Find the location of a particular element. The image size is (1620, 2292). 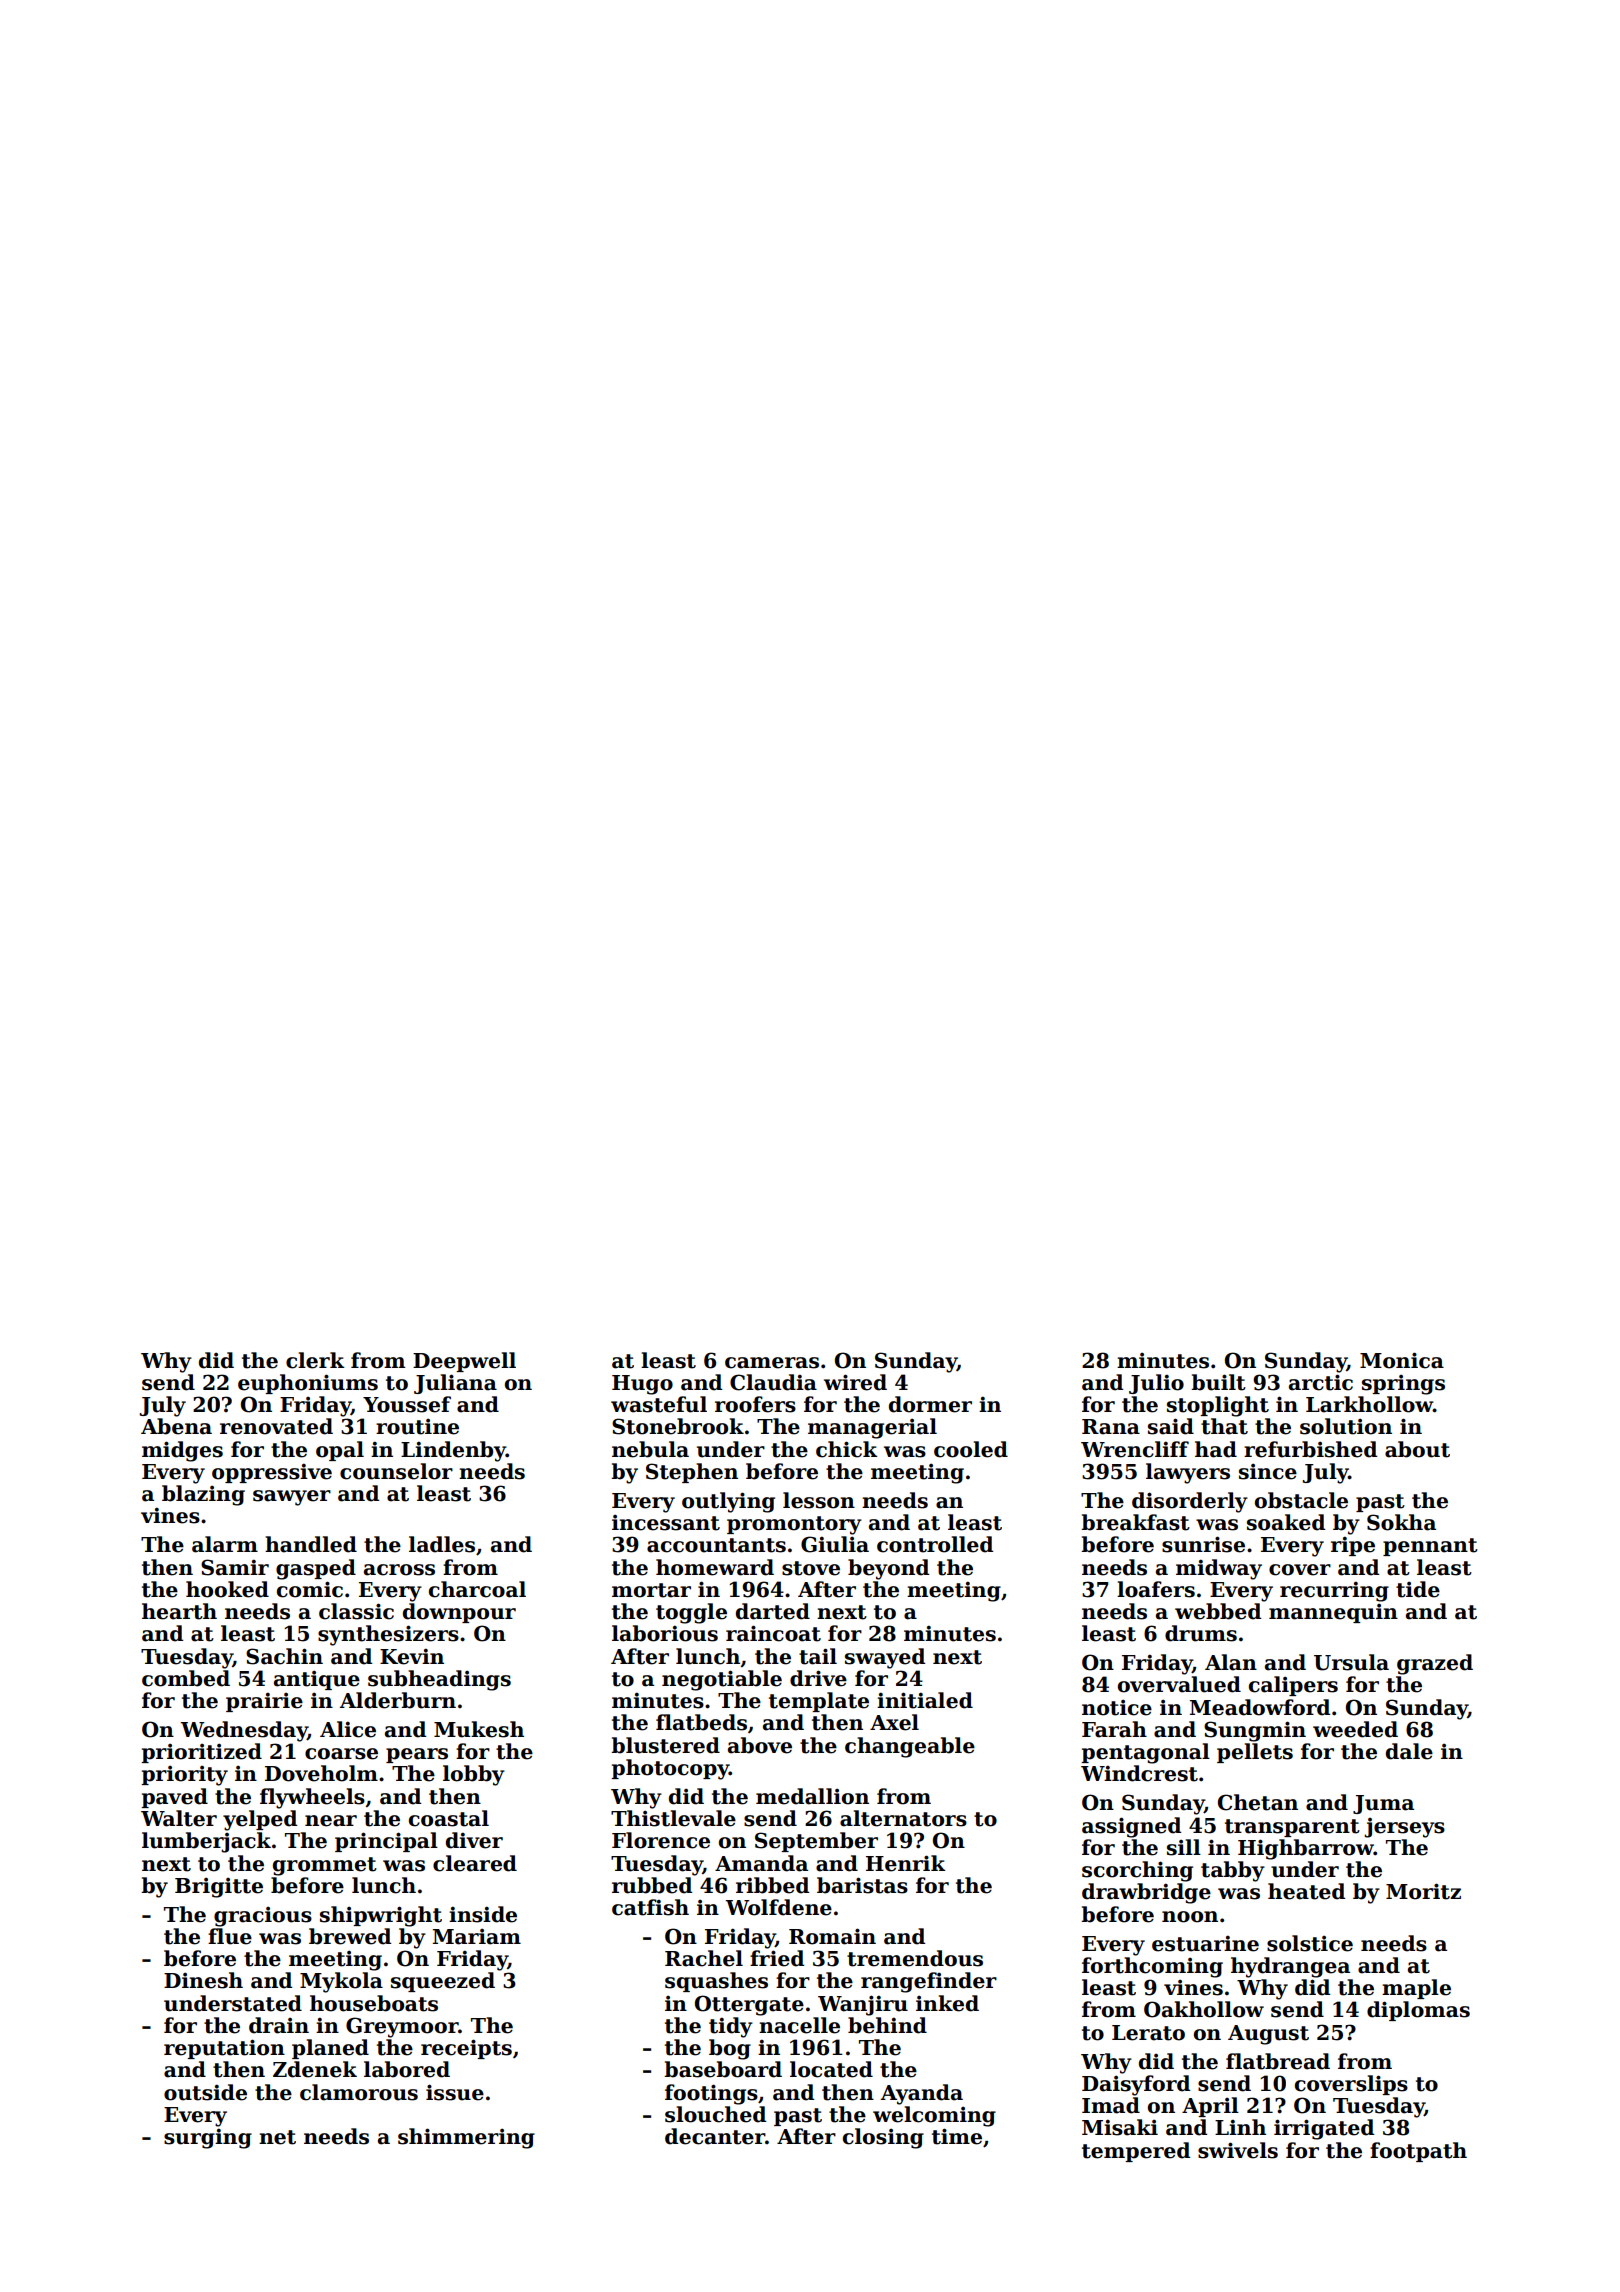

flywheels is located at coordinates (312, 1798).
